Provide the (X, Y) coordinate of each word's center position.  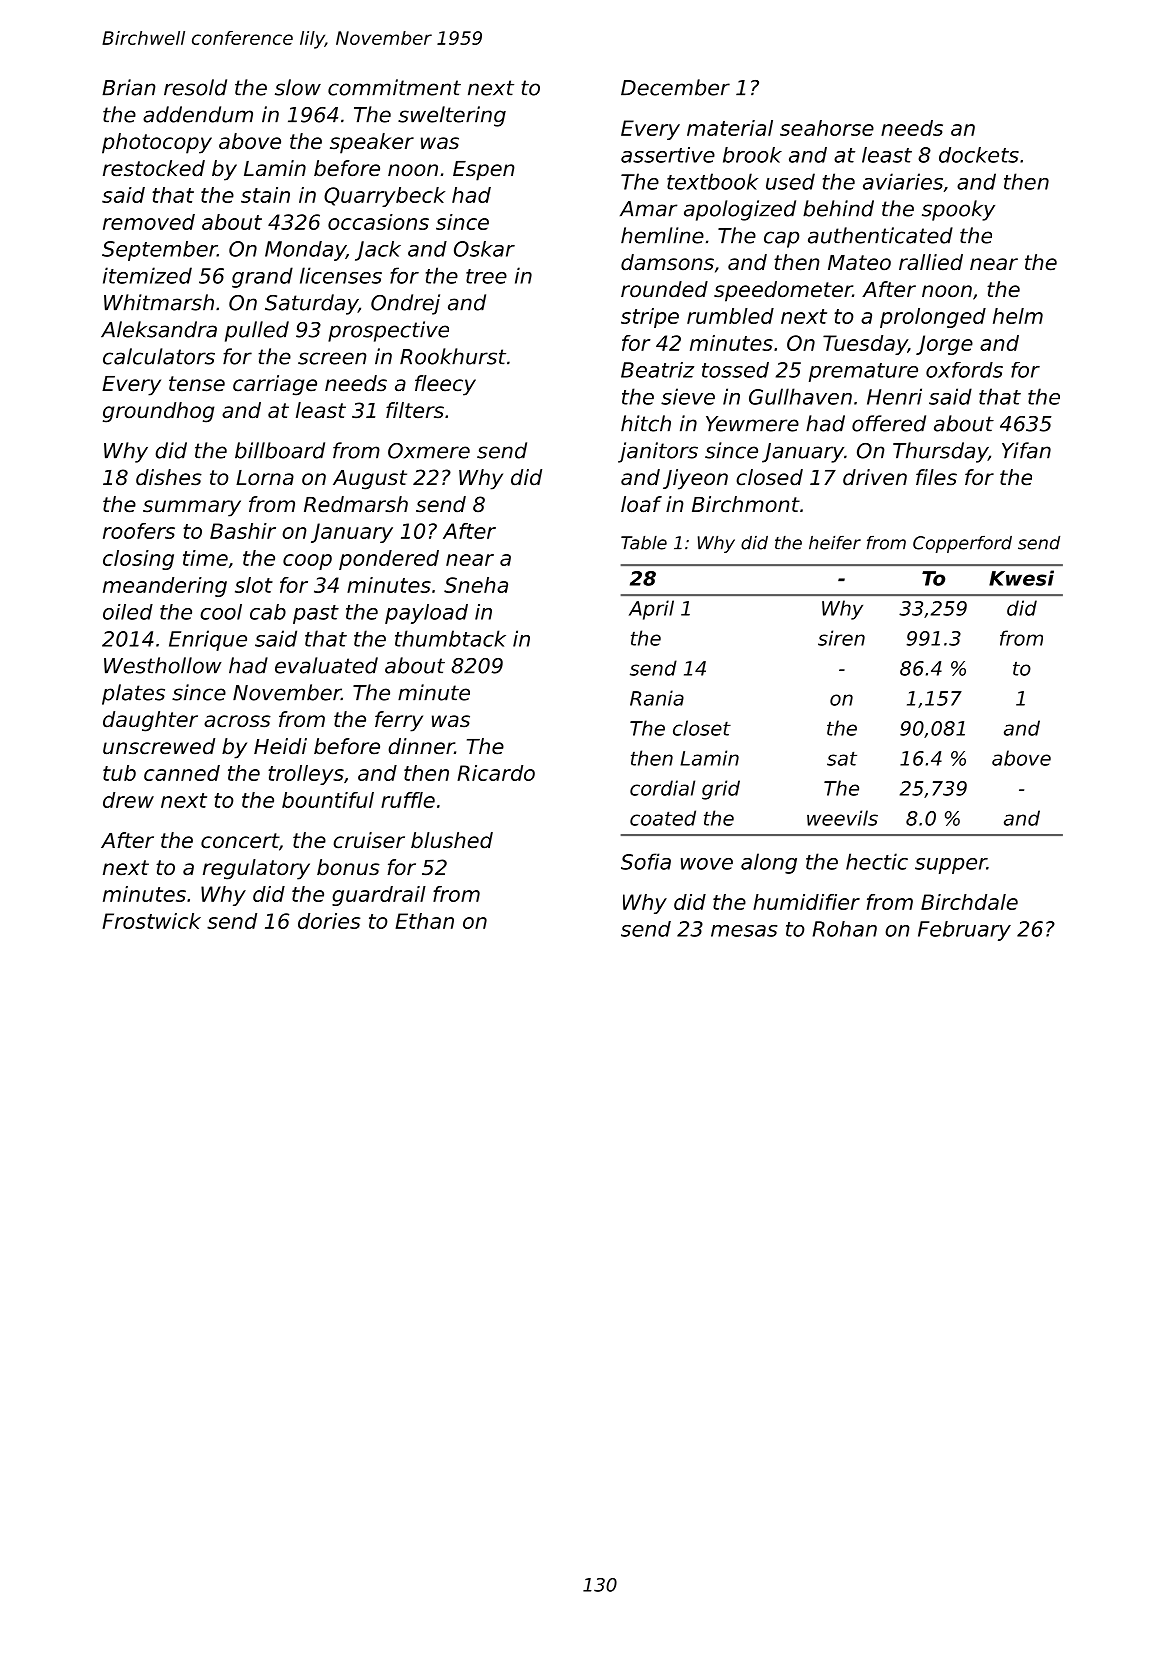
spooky (958, 210)
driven (875, 477)
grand (262, 277)
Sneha (476, 585)
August (370, 480)
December (675, 87)
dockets (979, 155)
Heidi (280, 746)
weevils (842, 818)
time (205, 558)
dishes (169, 477)
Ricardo (496, 773)
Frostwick (151, 921)
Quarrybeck (384, 197)
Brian (128, 87)
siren (841, 638)
